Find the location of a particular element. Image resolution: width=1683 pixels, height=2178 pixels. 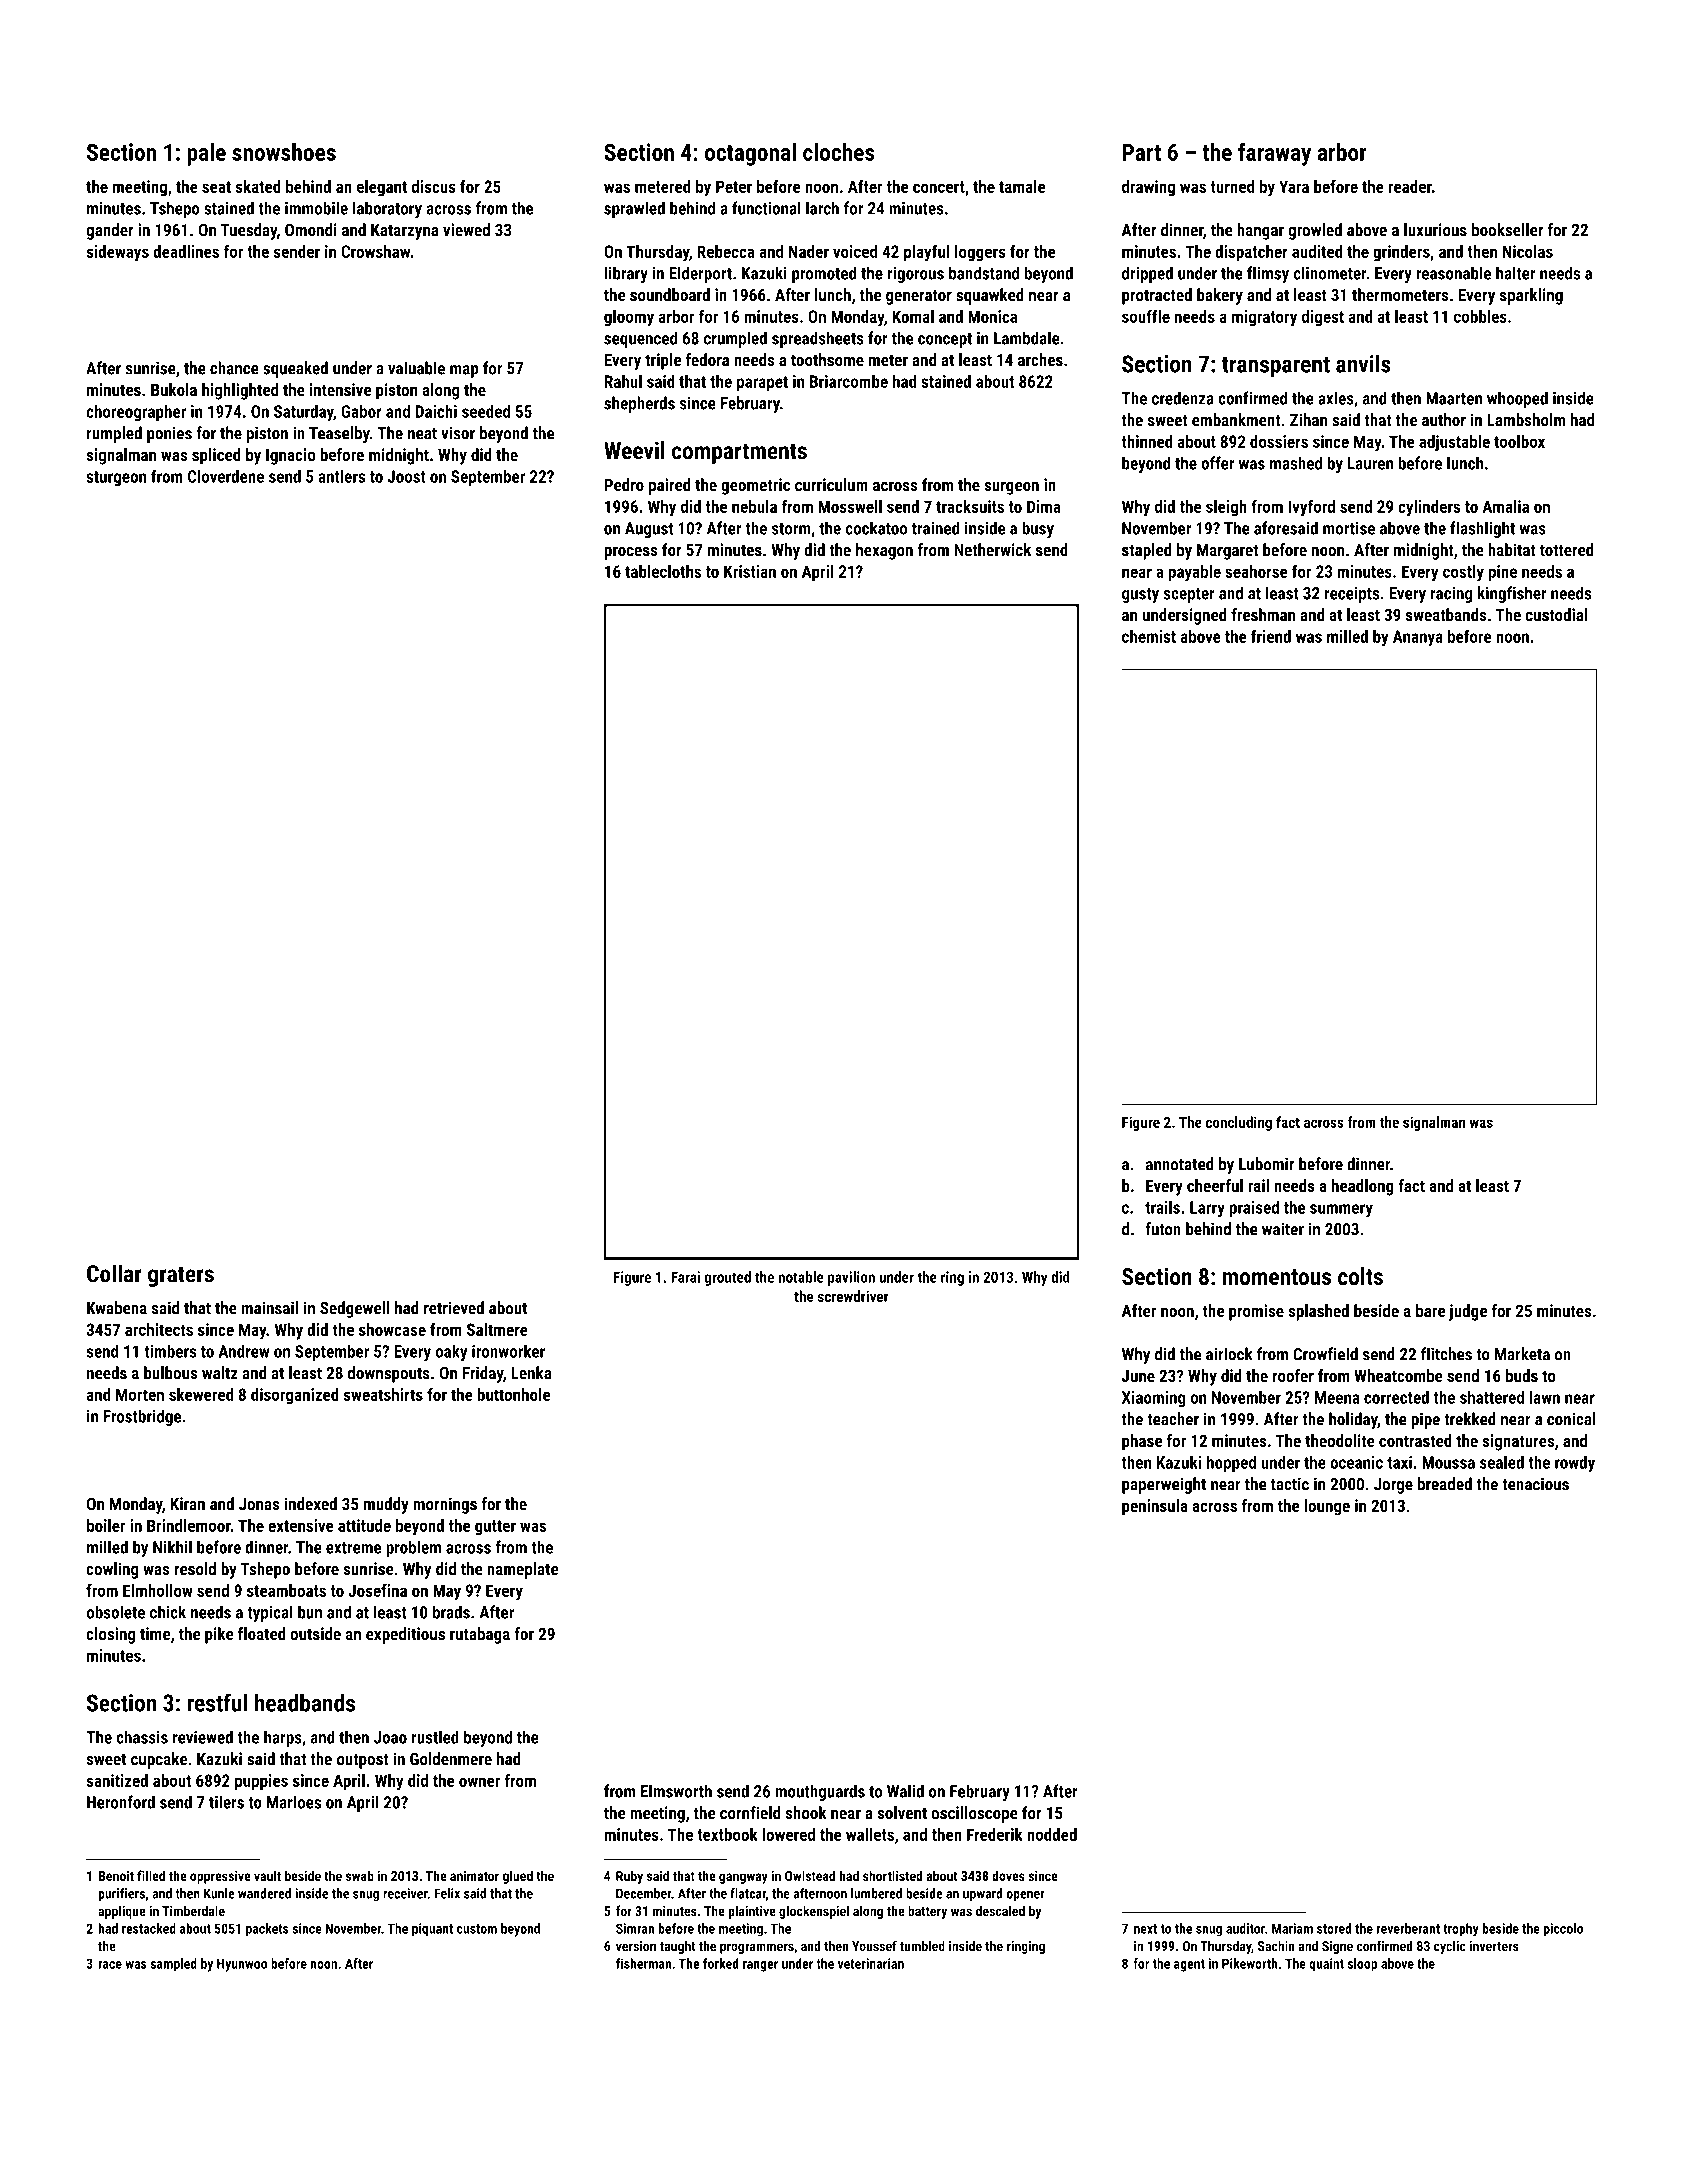

judge is located at coordinates (1468, 1312).
